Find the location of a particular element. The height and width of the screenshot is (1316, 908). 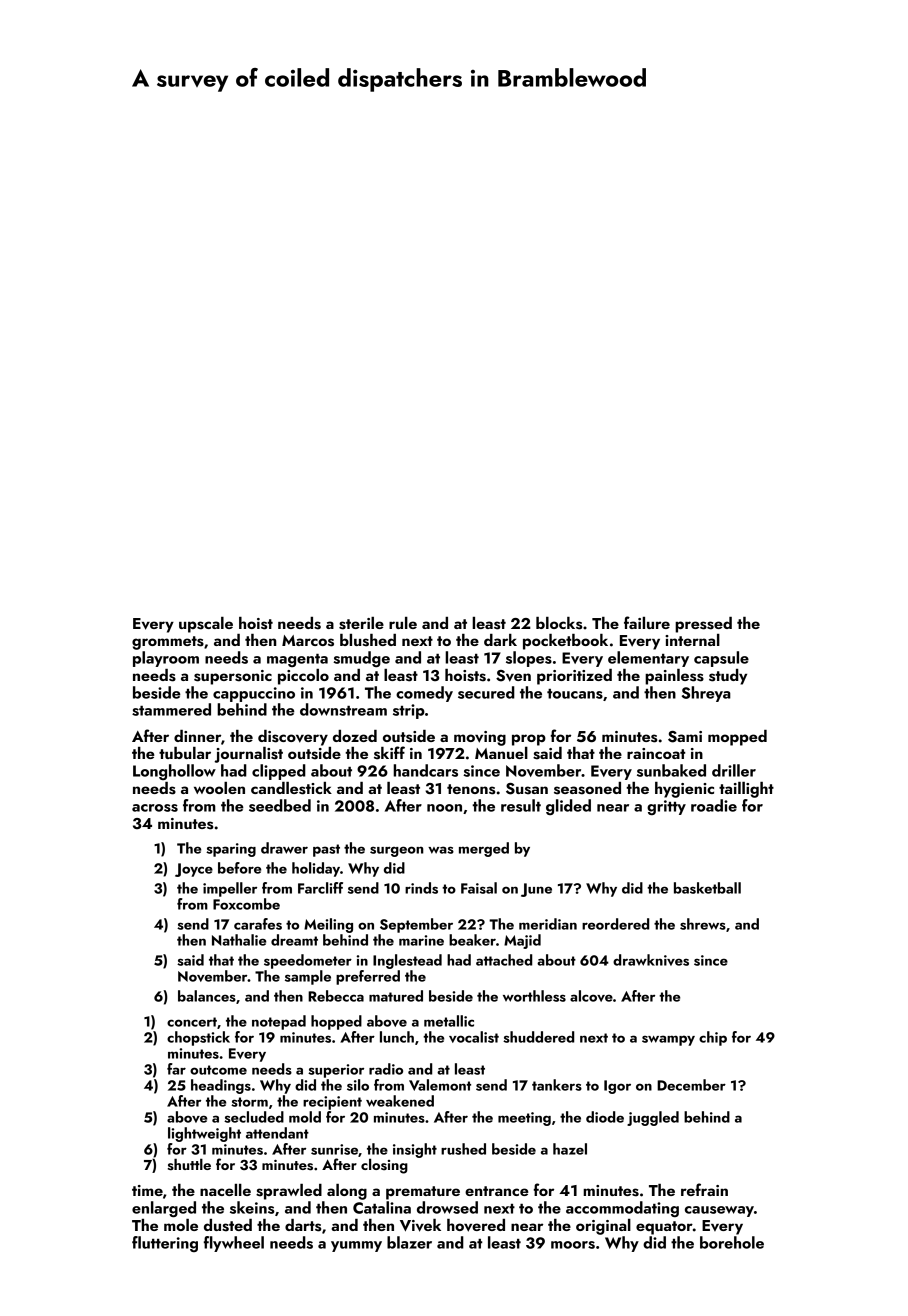

fluttering is located at coordinates (165, 1244).
